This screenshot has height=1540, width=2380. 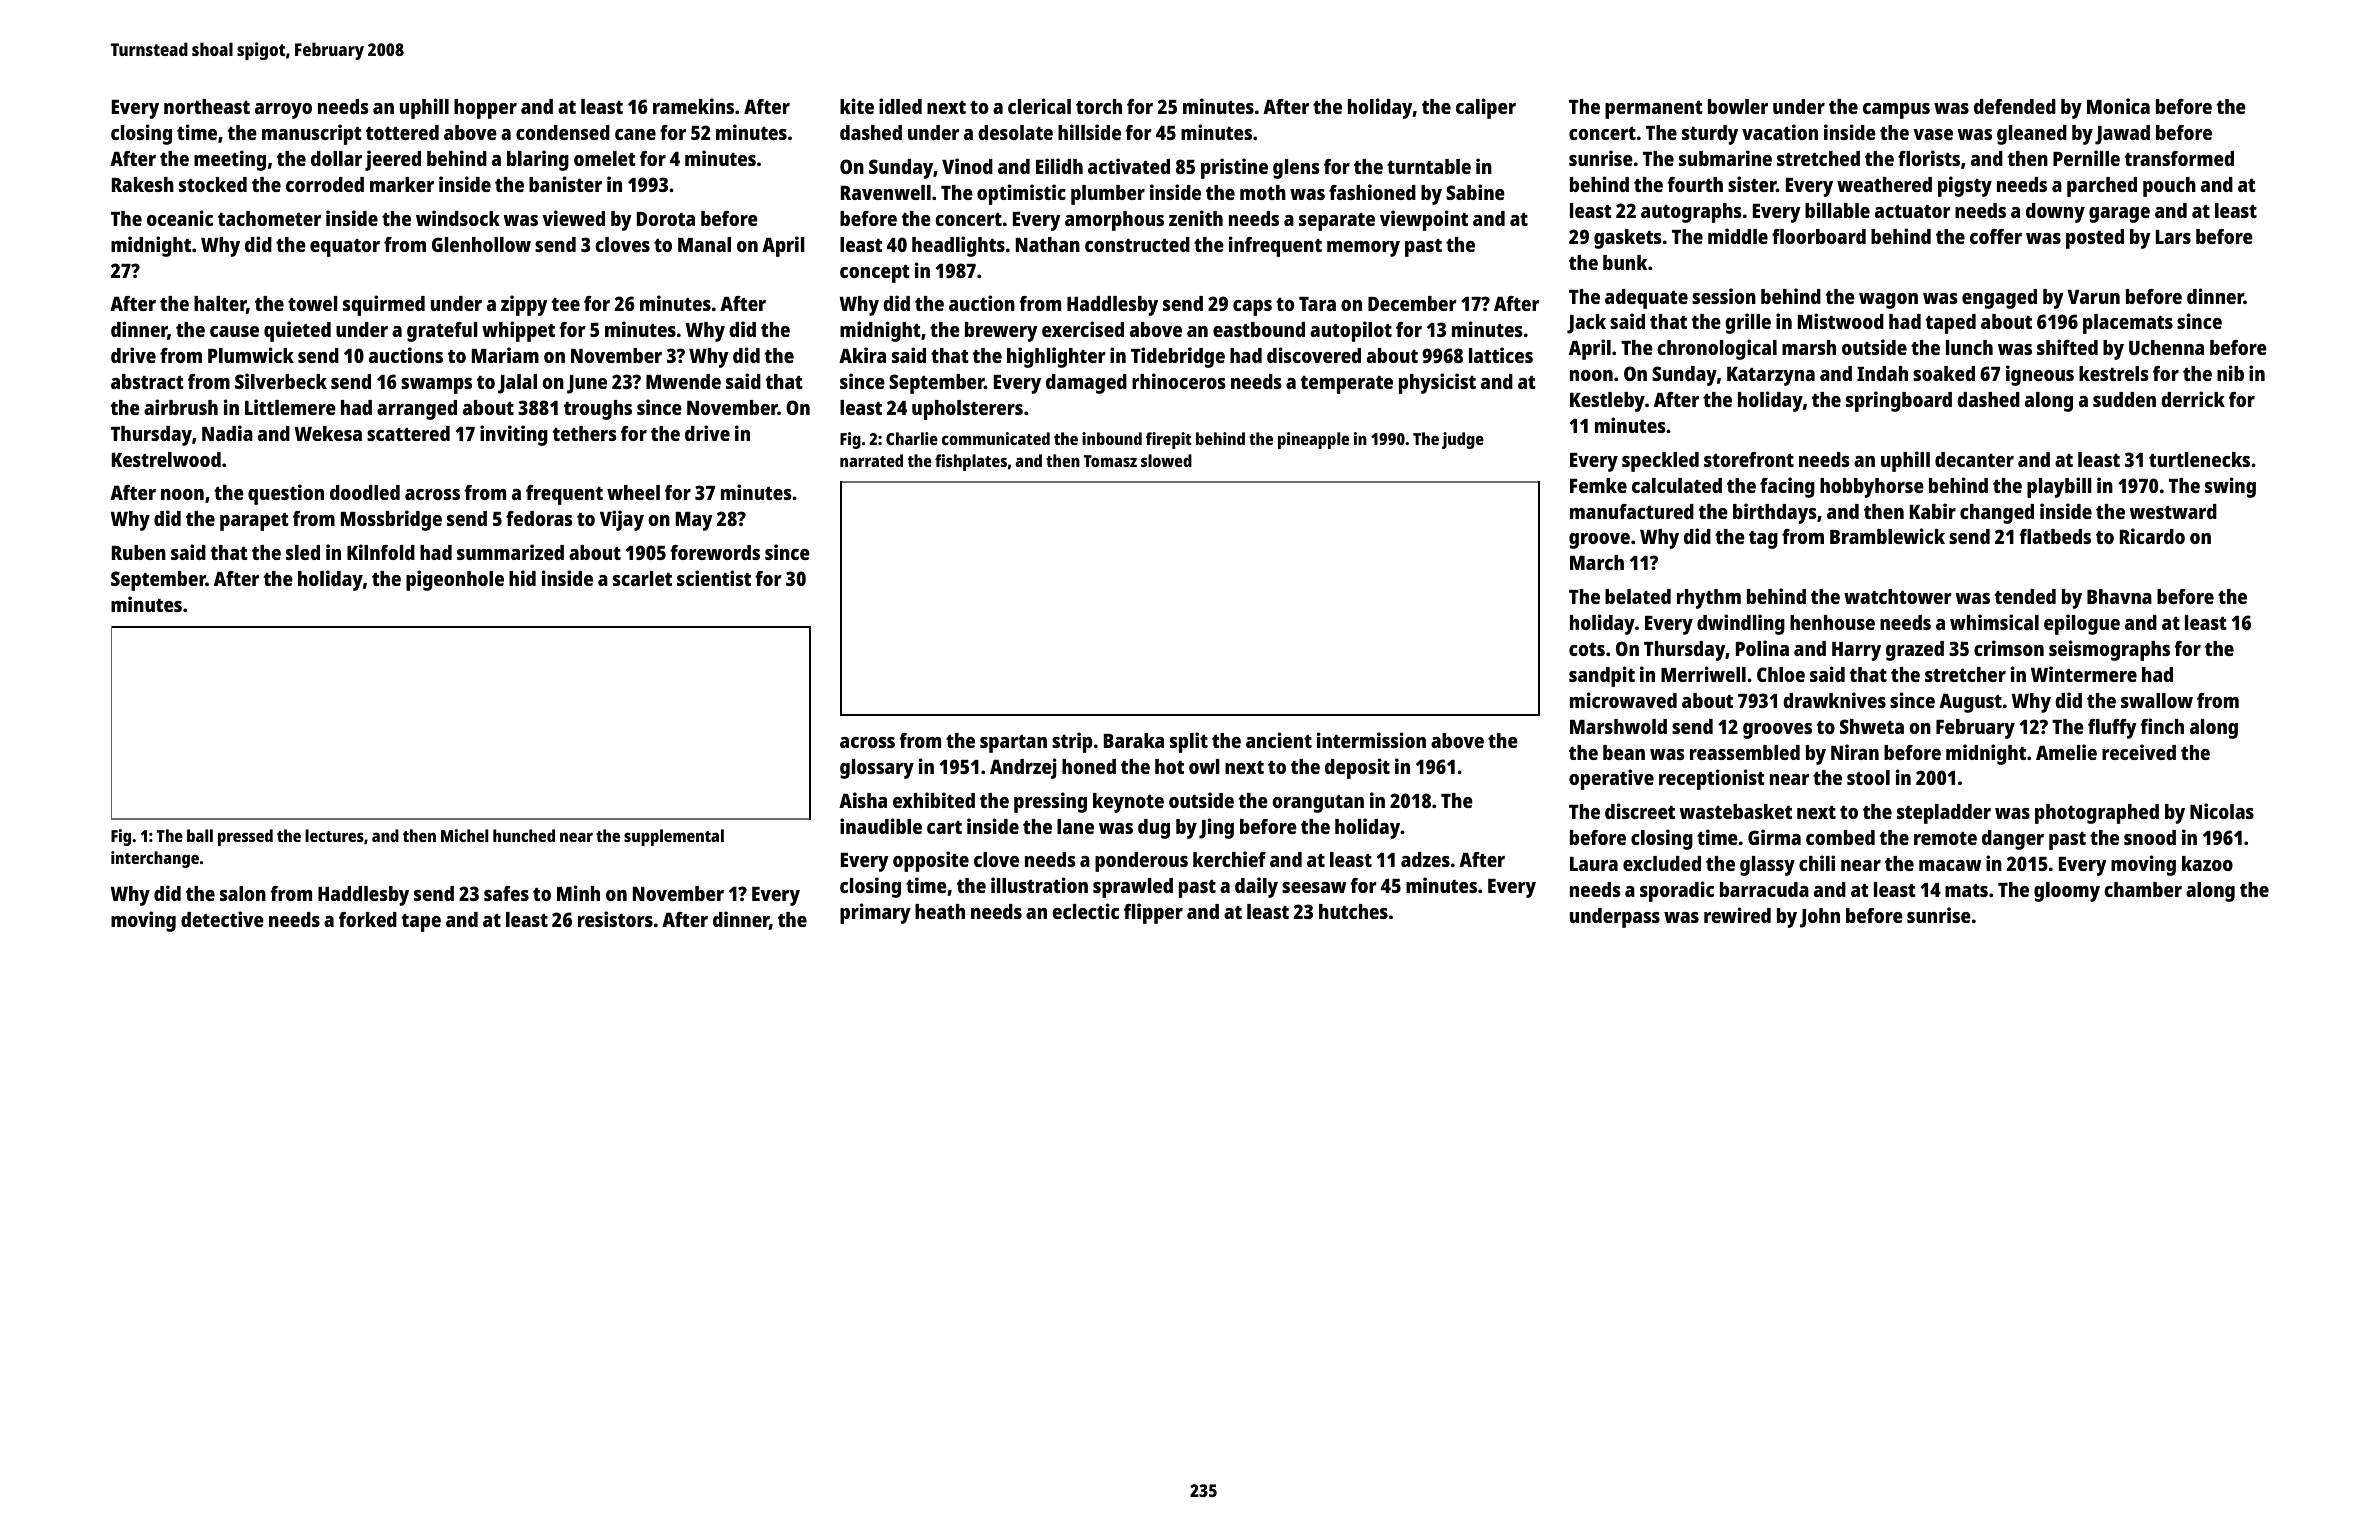 I want to click on flipper, so click(x=1153, y=913).
